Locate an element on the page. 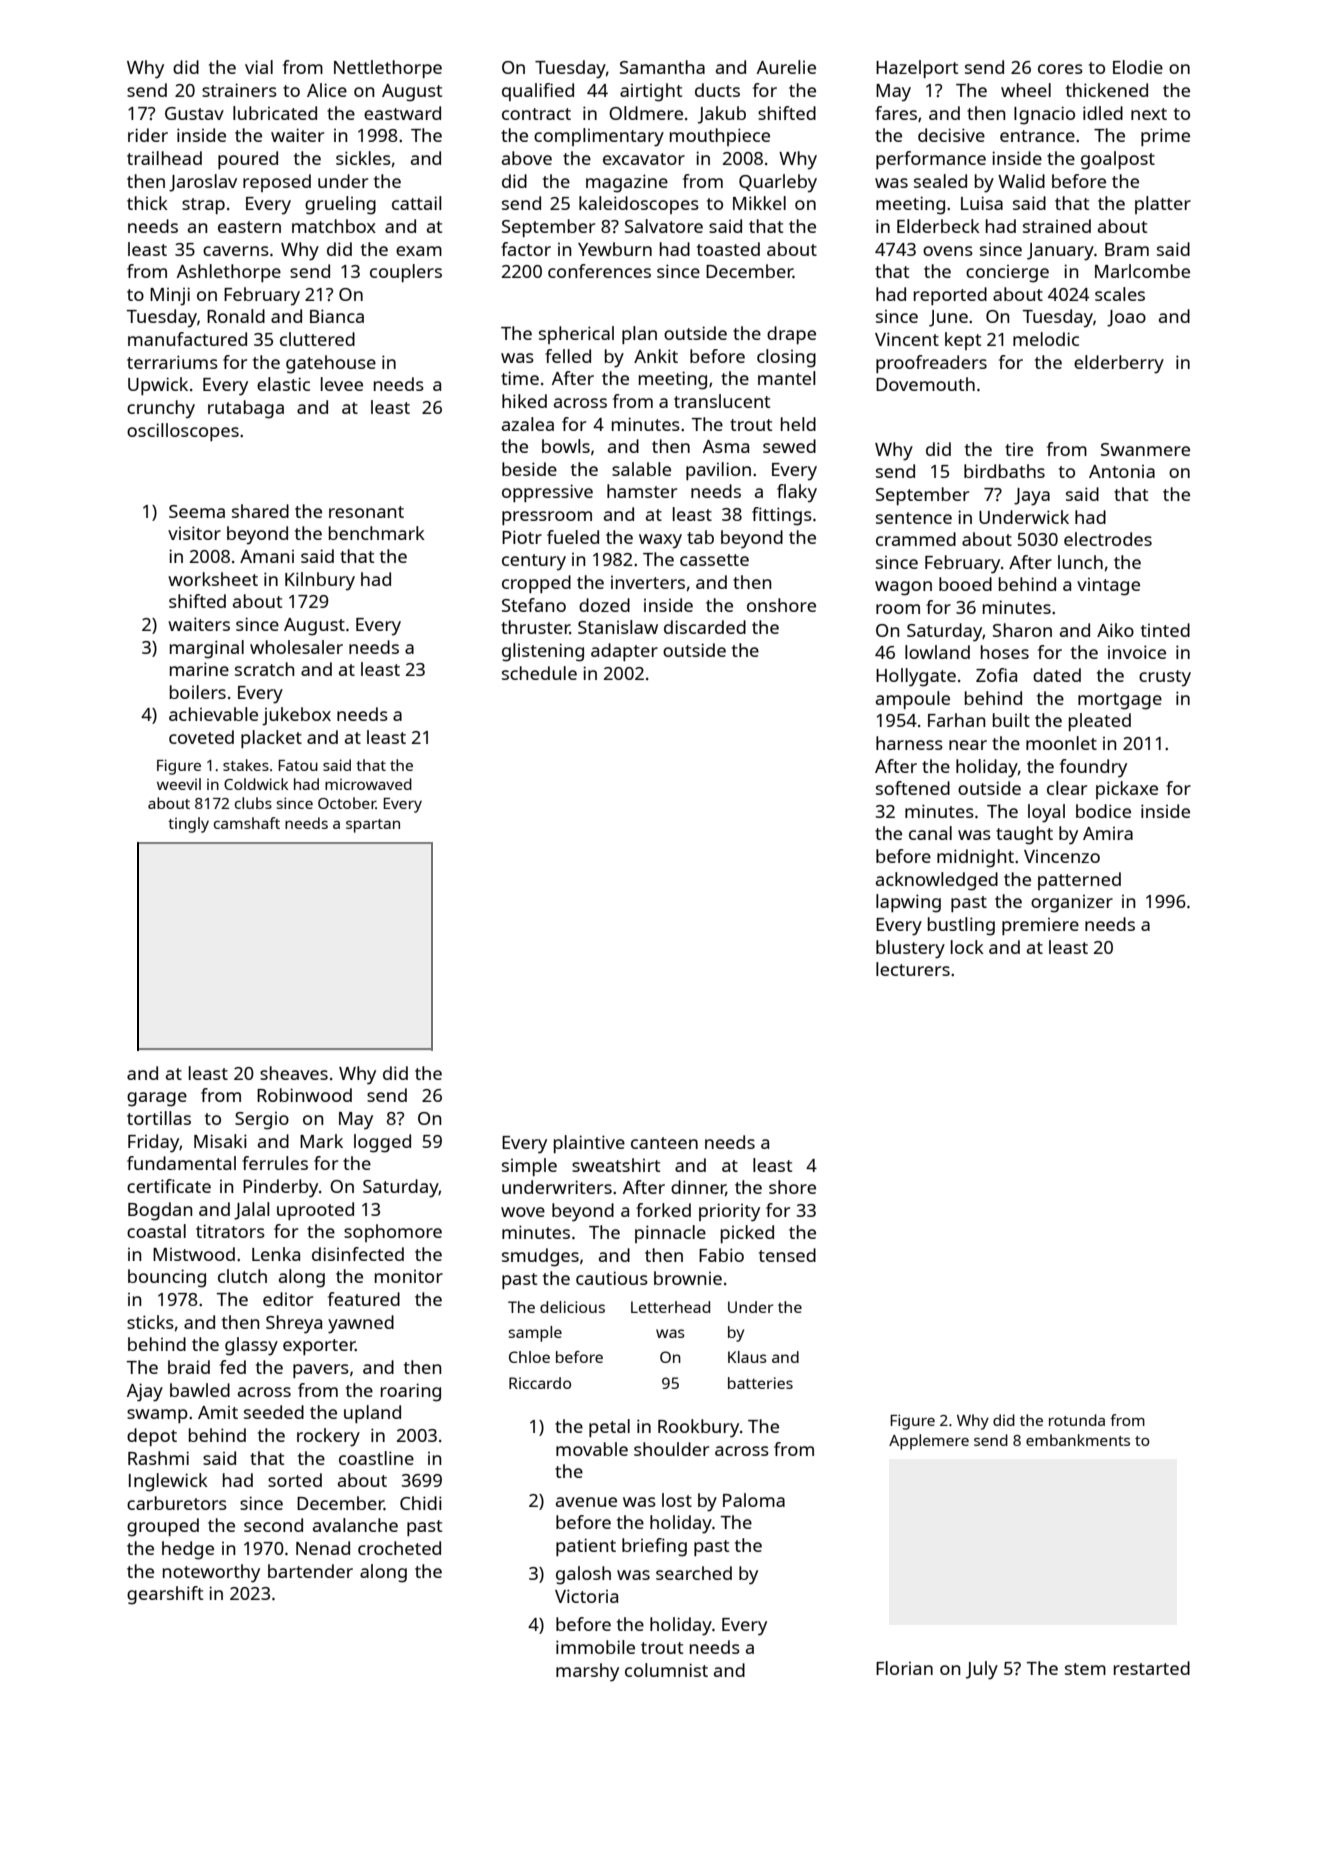  marshy is located at coordinates (587, 1672).
